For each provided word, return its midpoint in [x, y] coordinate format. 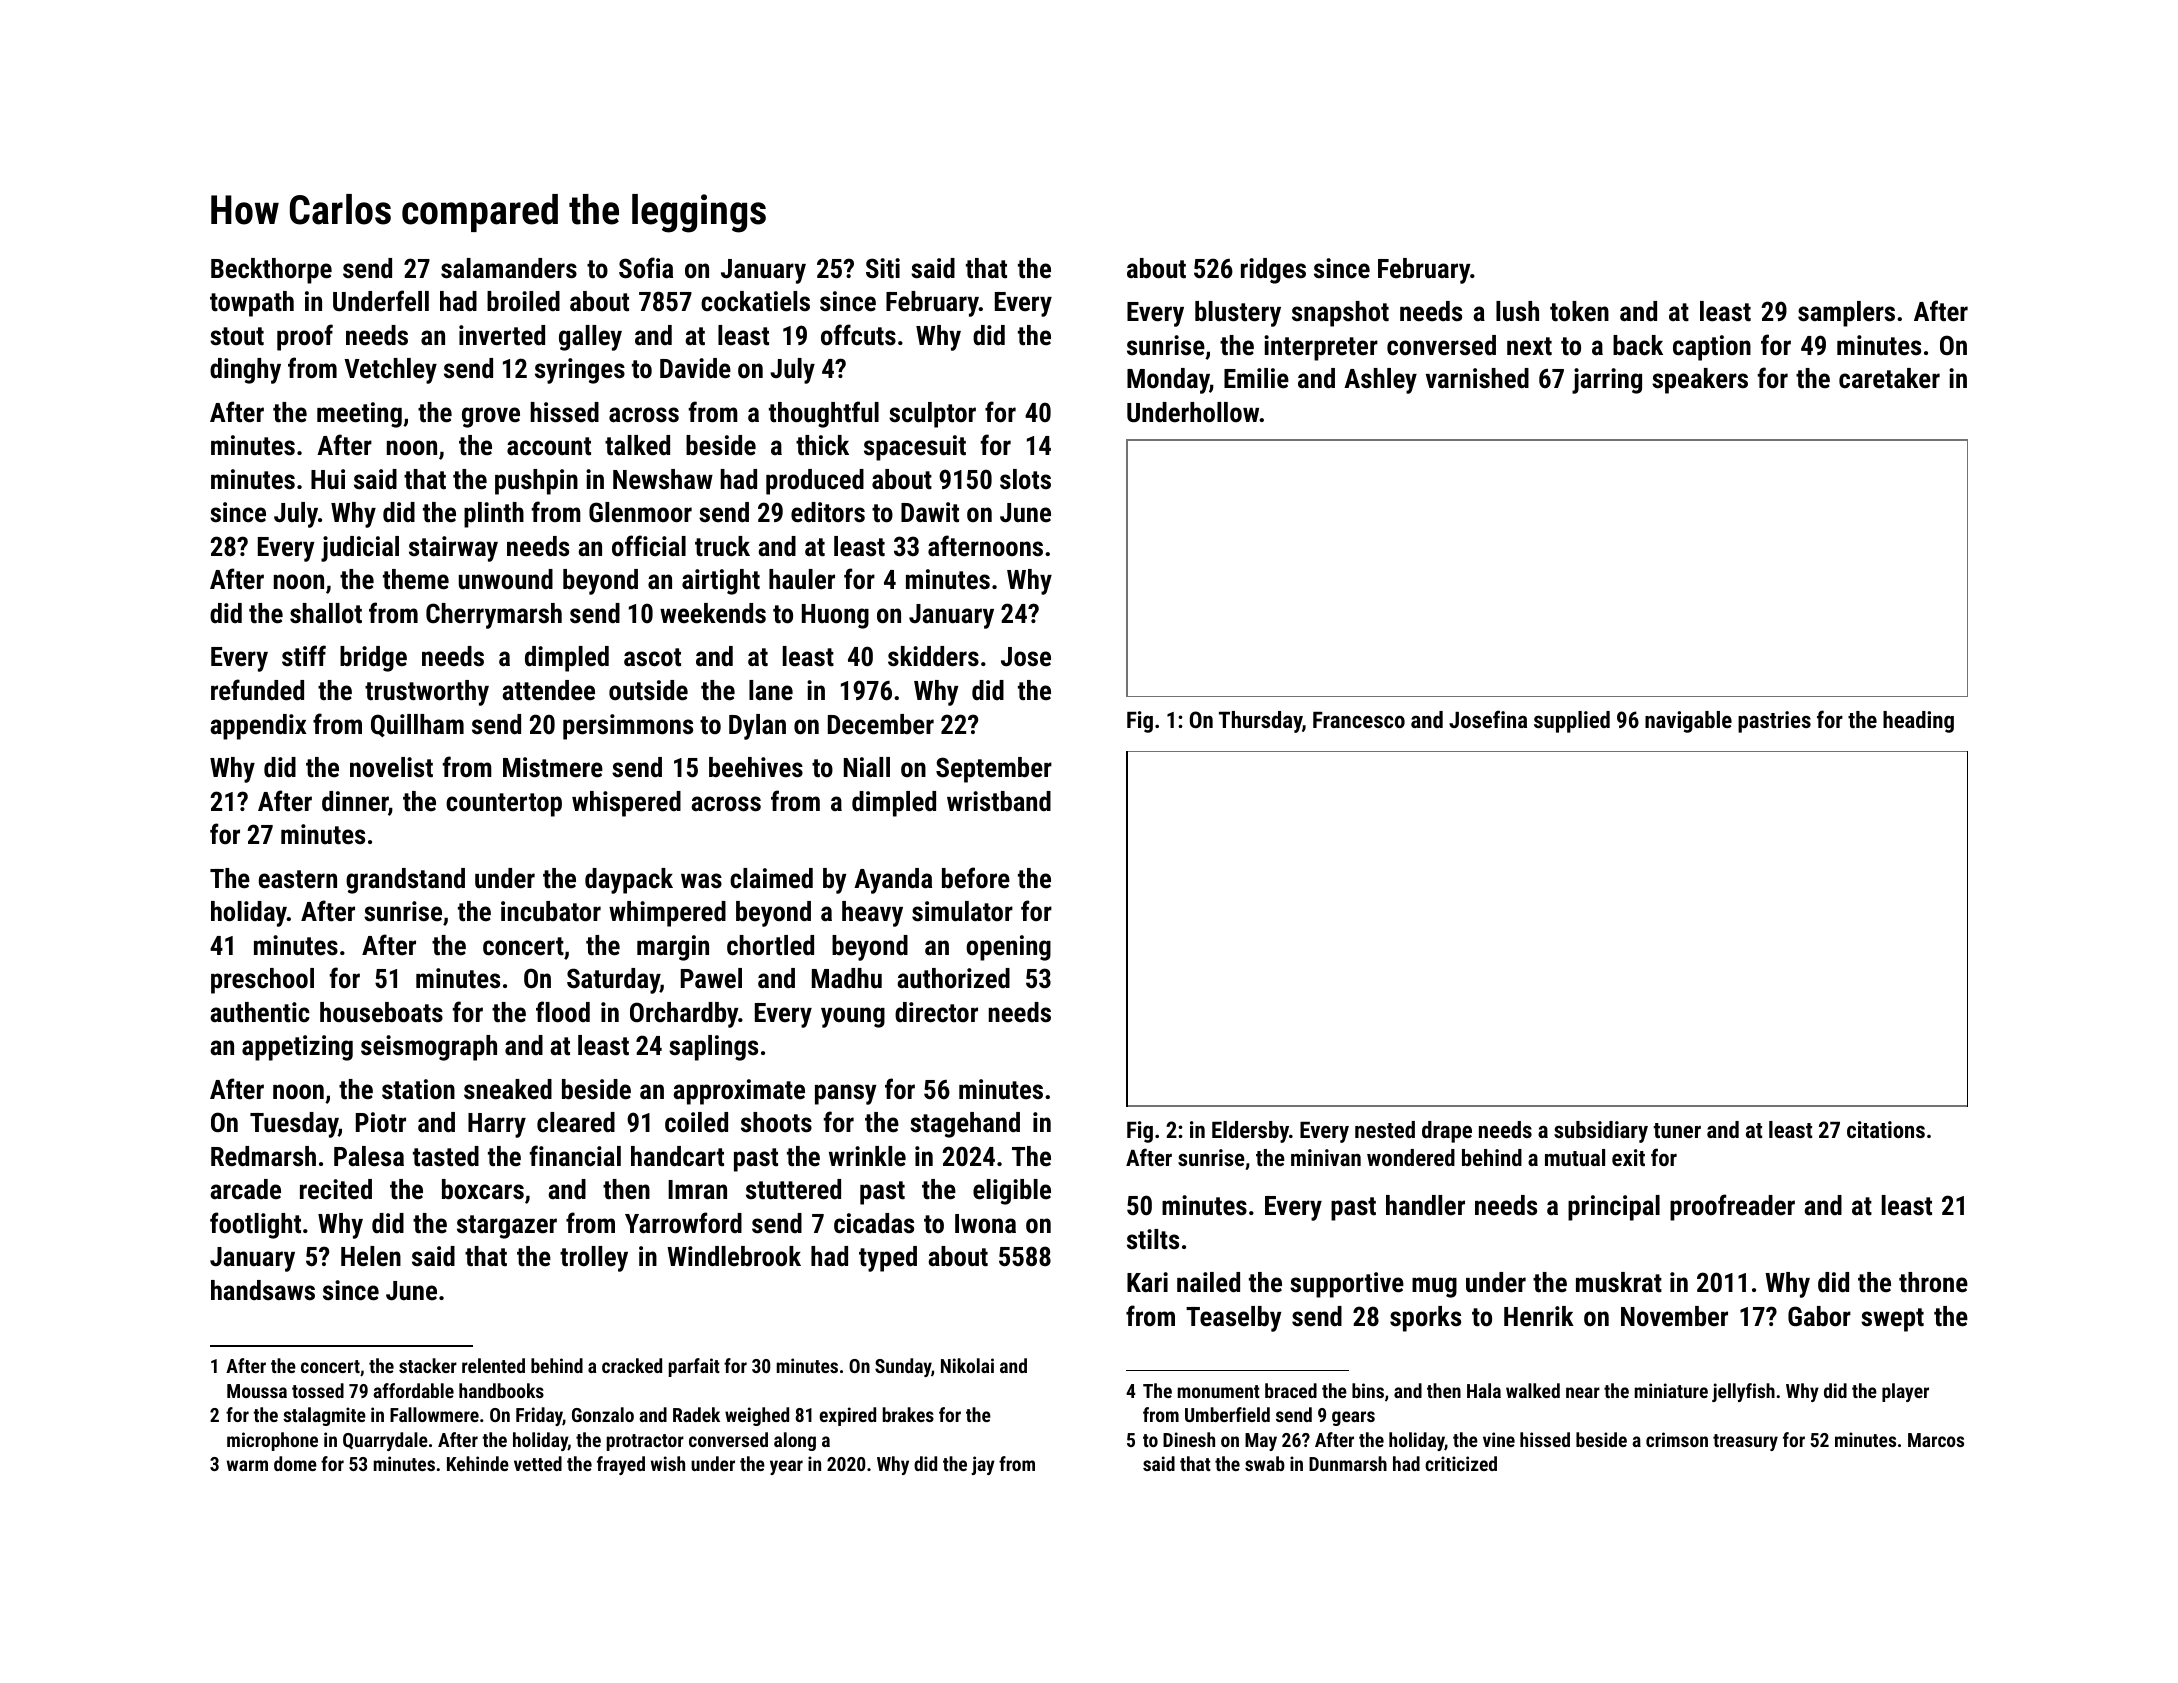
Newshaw [663, 479]
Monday [1168, 381]
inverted [502, 335]
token [1579, 311]
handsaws [263, 1290]
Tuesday [294, 1125]
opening [1008, 948]
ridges [1273, 271]
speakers [1700, 381]
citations [1886, 1129]
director [936, 1012]
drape [1447, 1132]
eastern [298, 879]
